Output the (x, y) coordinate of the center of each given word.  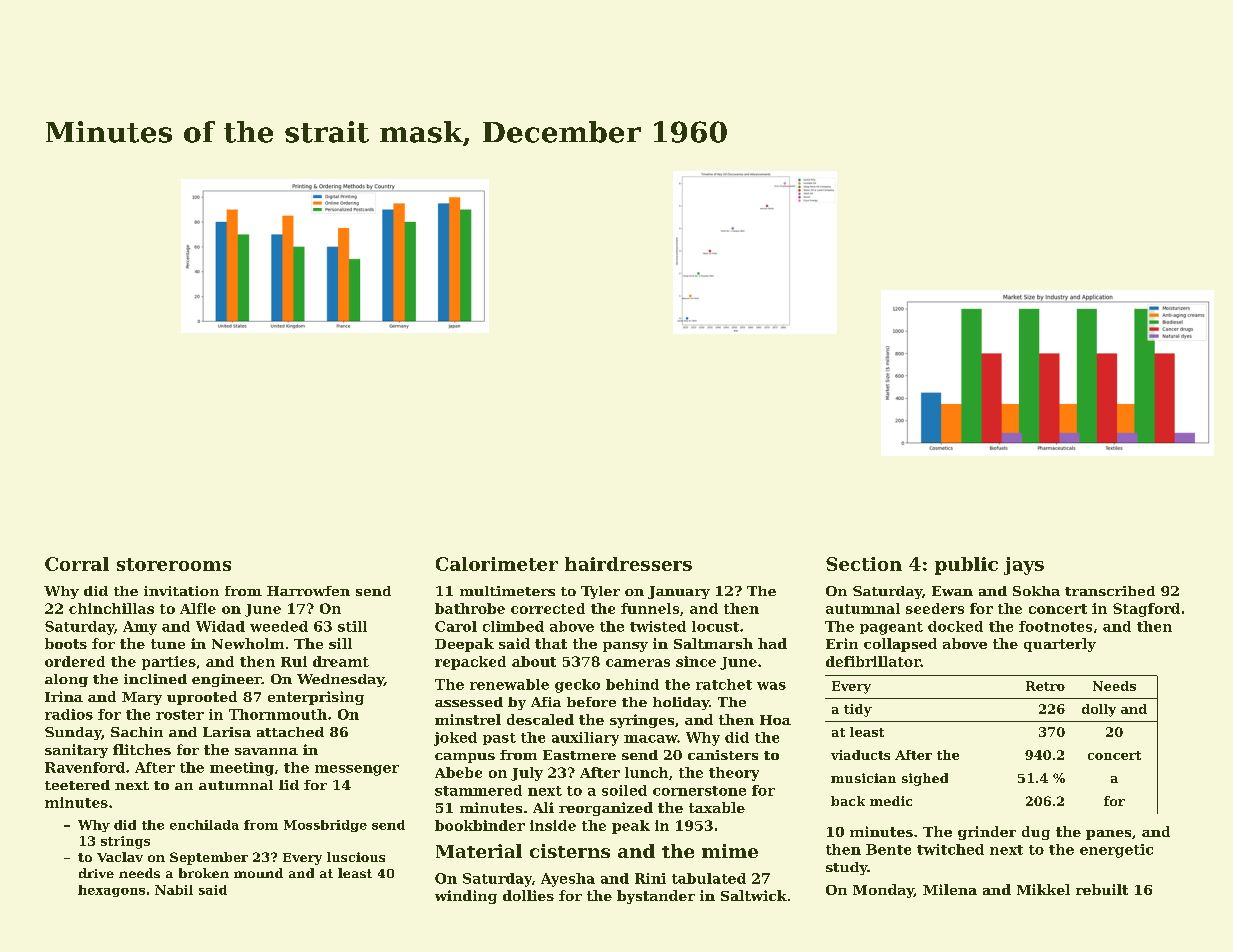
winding (466, 897)
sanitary (76, 751)
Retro (1045, 686)
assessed (469, 702)
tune (168, 644)
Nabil (174, 890)
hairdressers (628, 564)
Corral (77, 564)
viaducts (860, 755)
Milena (950, 889)
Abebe (458, 772)
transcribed (1110, 591)
